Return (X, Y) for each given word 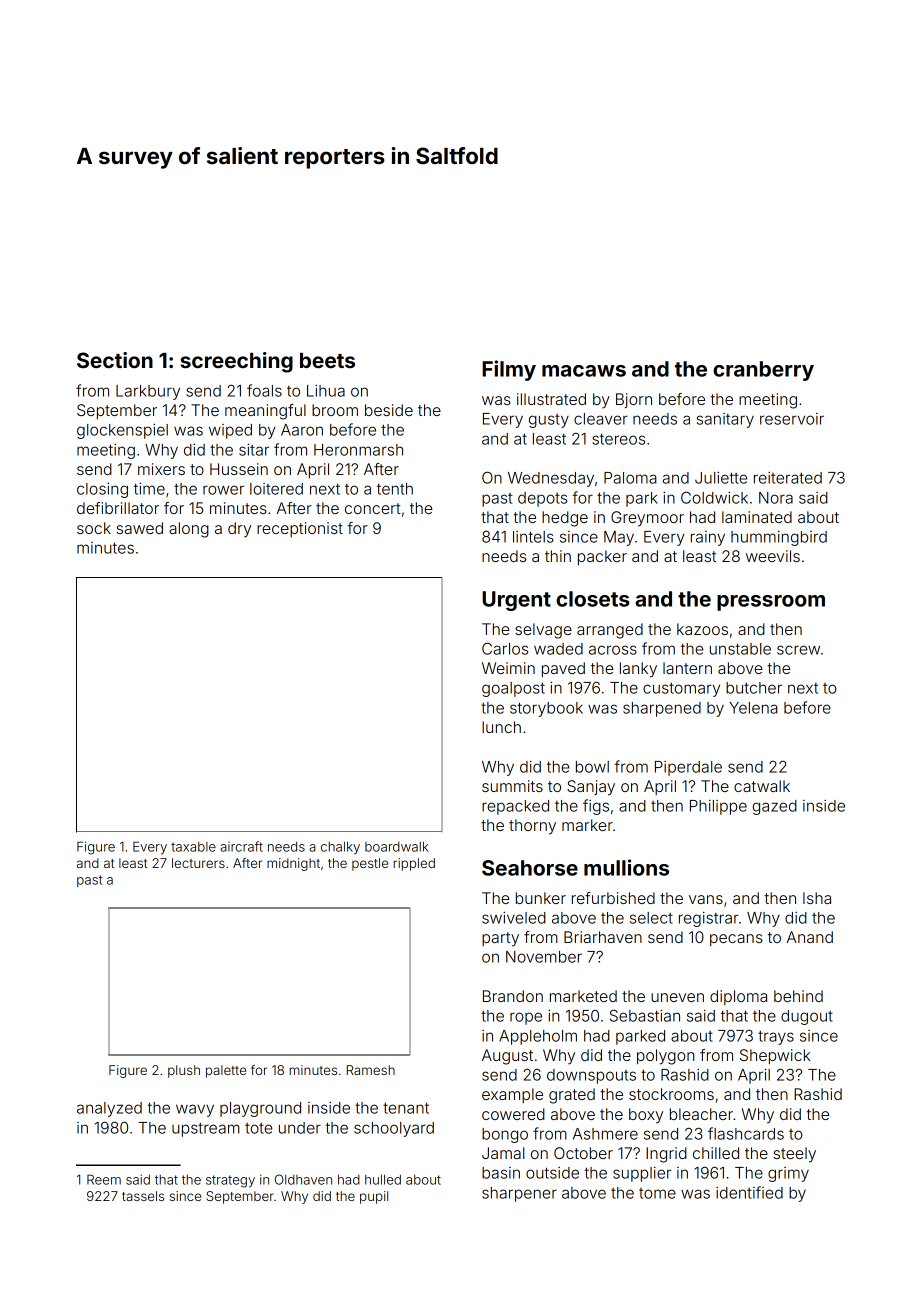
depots (542, 499)
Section (115, 360)
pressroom (771, 603)
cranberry (763, 371)
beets (327, 360)
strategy (230, 1181)
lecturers (198, 863)
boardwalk (396, 847)
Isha (817, 898)
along (189, 530)
